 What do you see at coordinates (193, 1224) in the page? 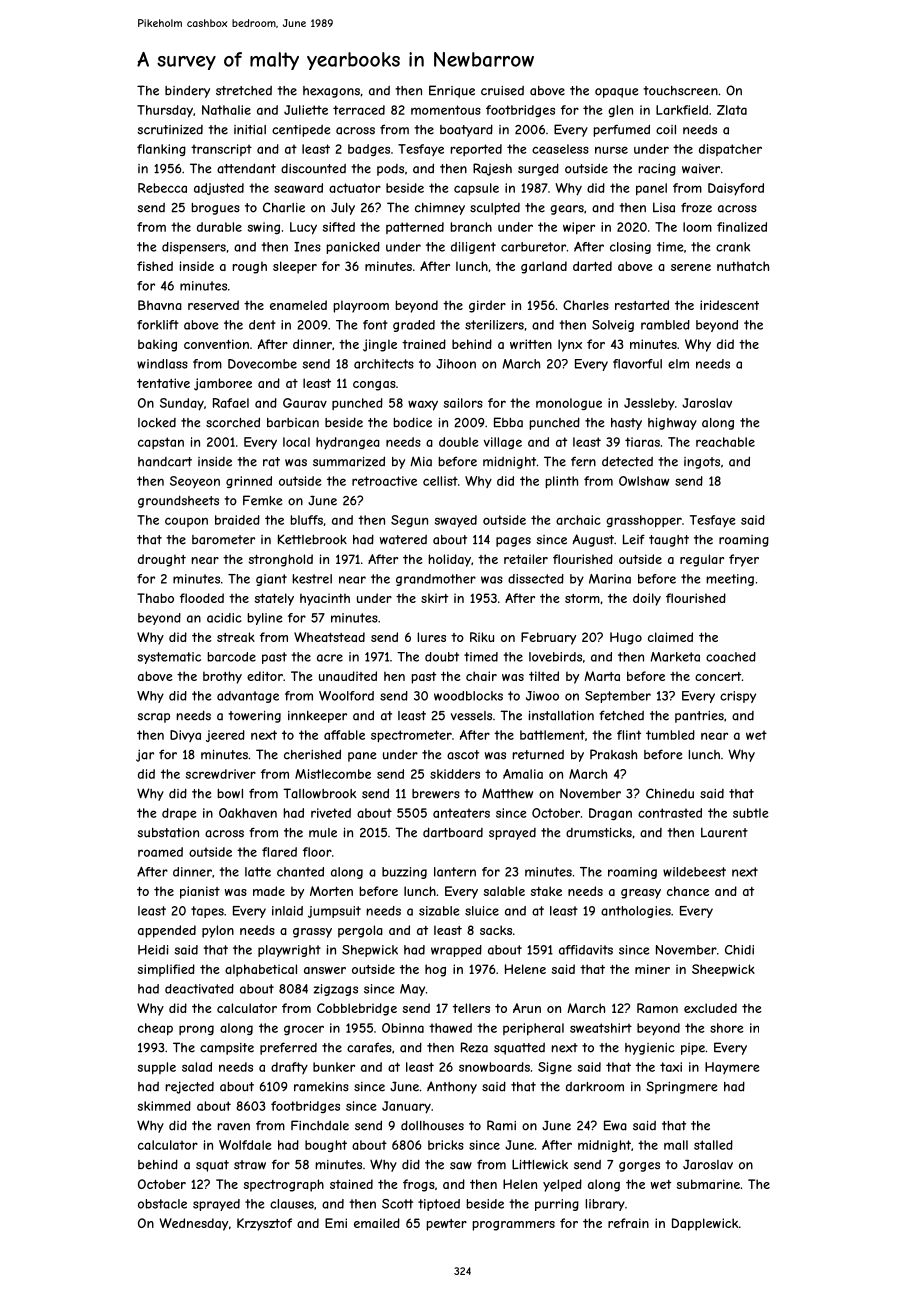
I see `Wednesday` at bounding box center [193, 1224].
